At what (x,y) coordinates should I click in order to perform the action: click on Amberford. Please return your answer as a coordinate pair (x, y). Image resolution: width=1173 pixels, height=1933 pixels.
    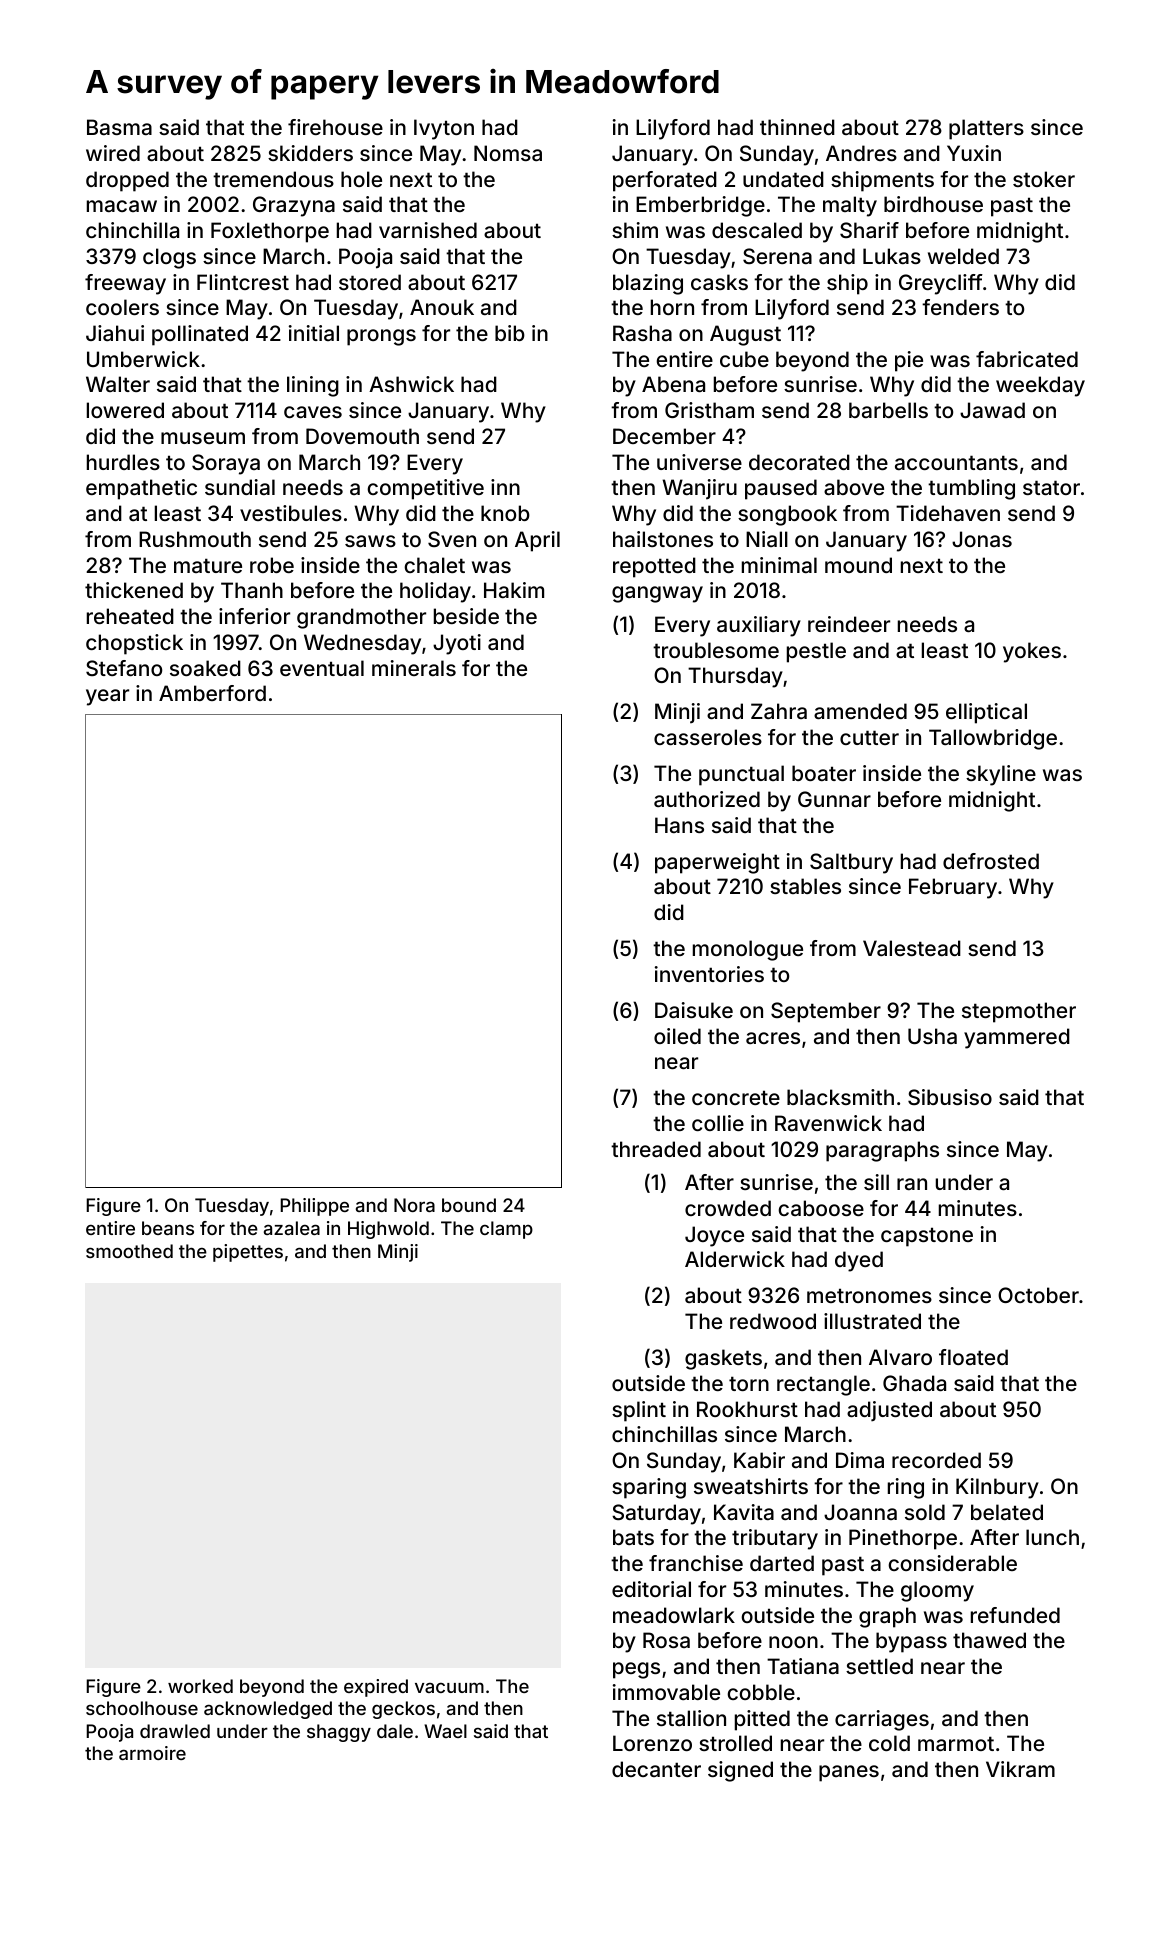
    Looking at the image, I should click on (212, 693).
